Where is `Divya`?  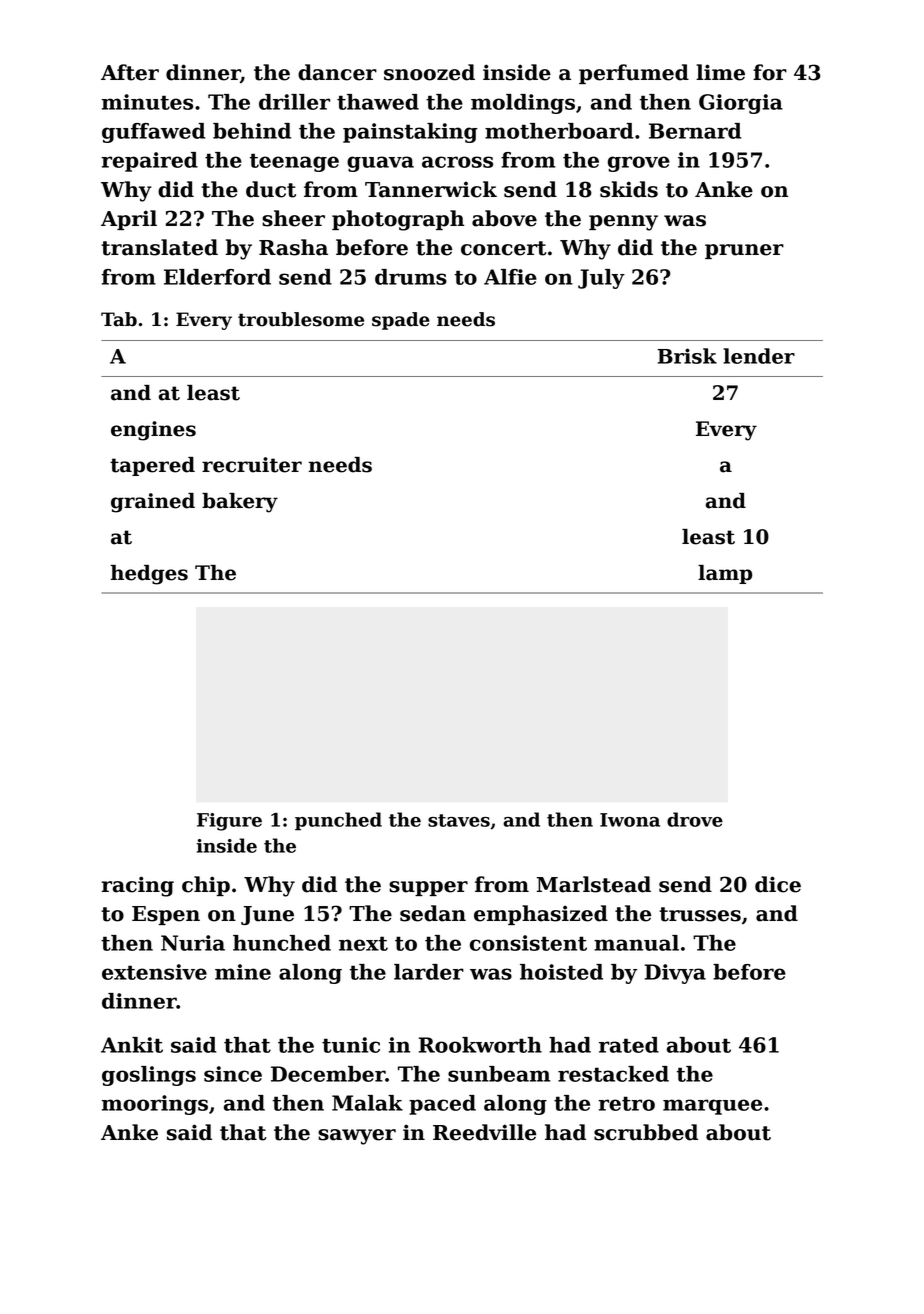 Divya is located at coordinates (675, 974).
